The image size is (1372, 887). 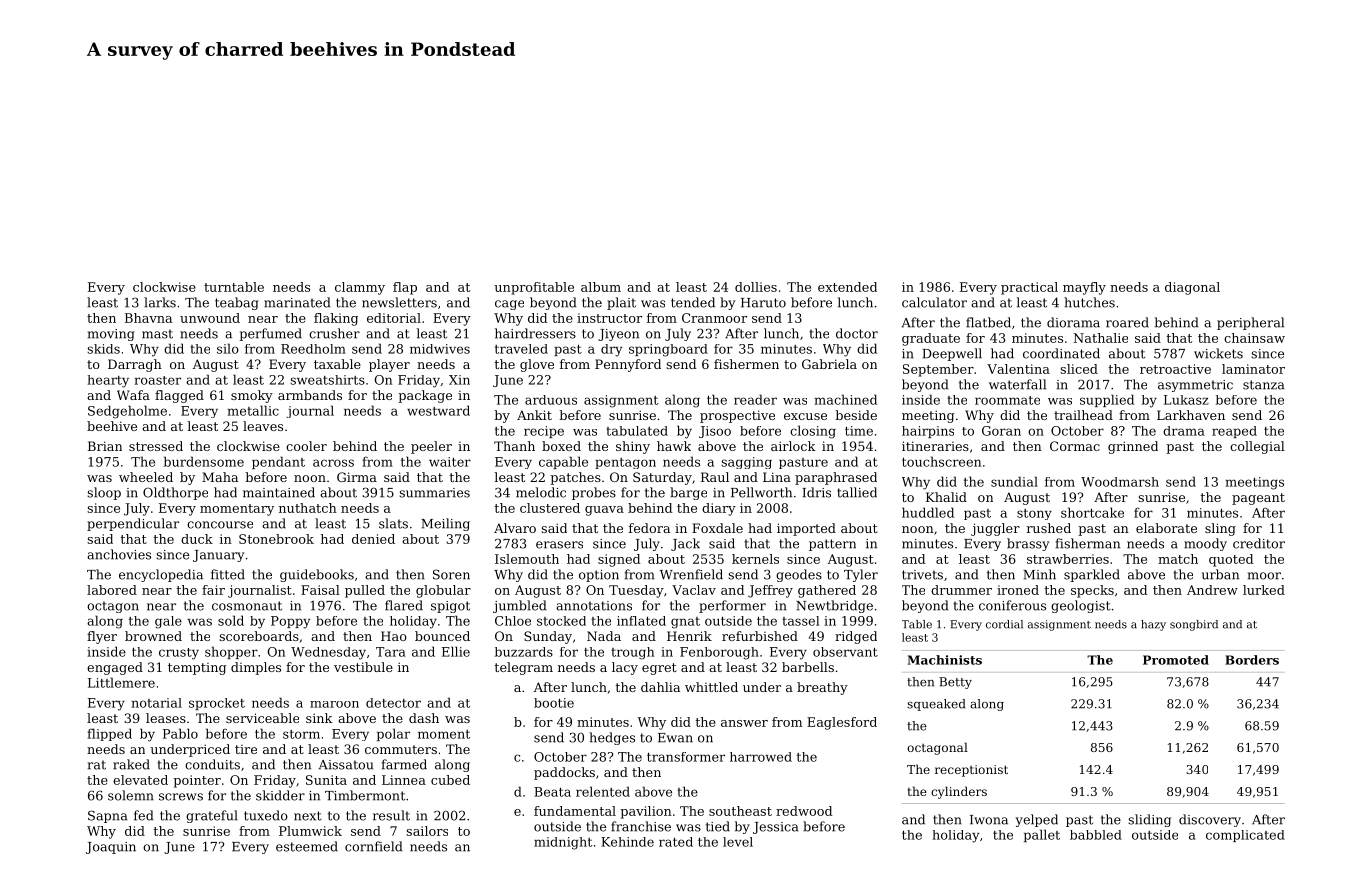 What do you see at coordinates (760, 636) in the page?
I see `refurbished` at bounding box center [760, 636].
